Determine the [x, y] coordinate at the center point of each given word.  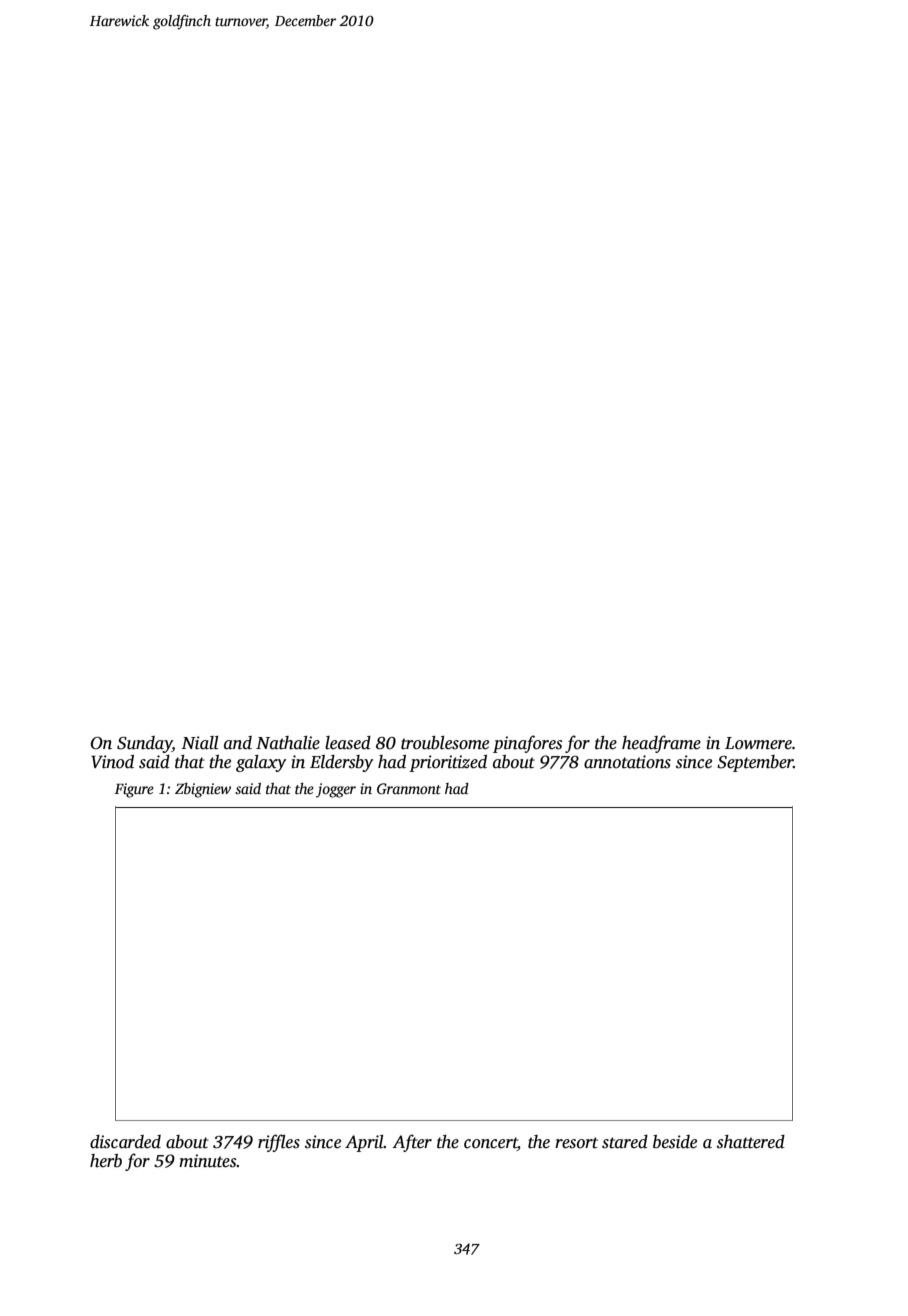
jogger [336, 790]
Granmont [409, 788]
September [755, 763]
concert [491, 1144]
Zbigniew [203, 790]
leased [348, 743]
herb [106, 1161]
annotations [627, 762]
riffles [279, 1143]
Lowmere [758, 743]
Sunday [144, 744]
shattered [751, 1142]
